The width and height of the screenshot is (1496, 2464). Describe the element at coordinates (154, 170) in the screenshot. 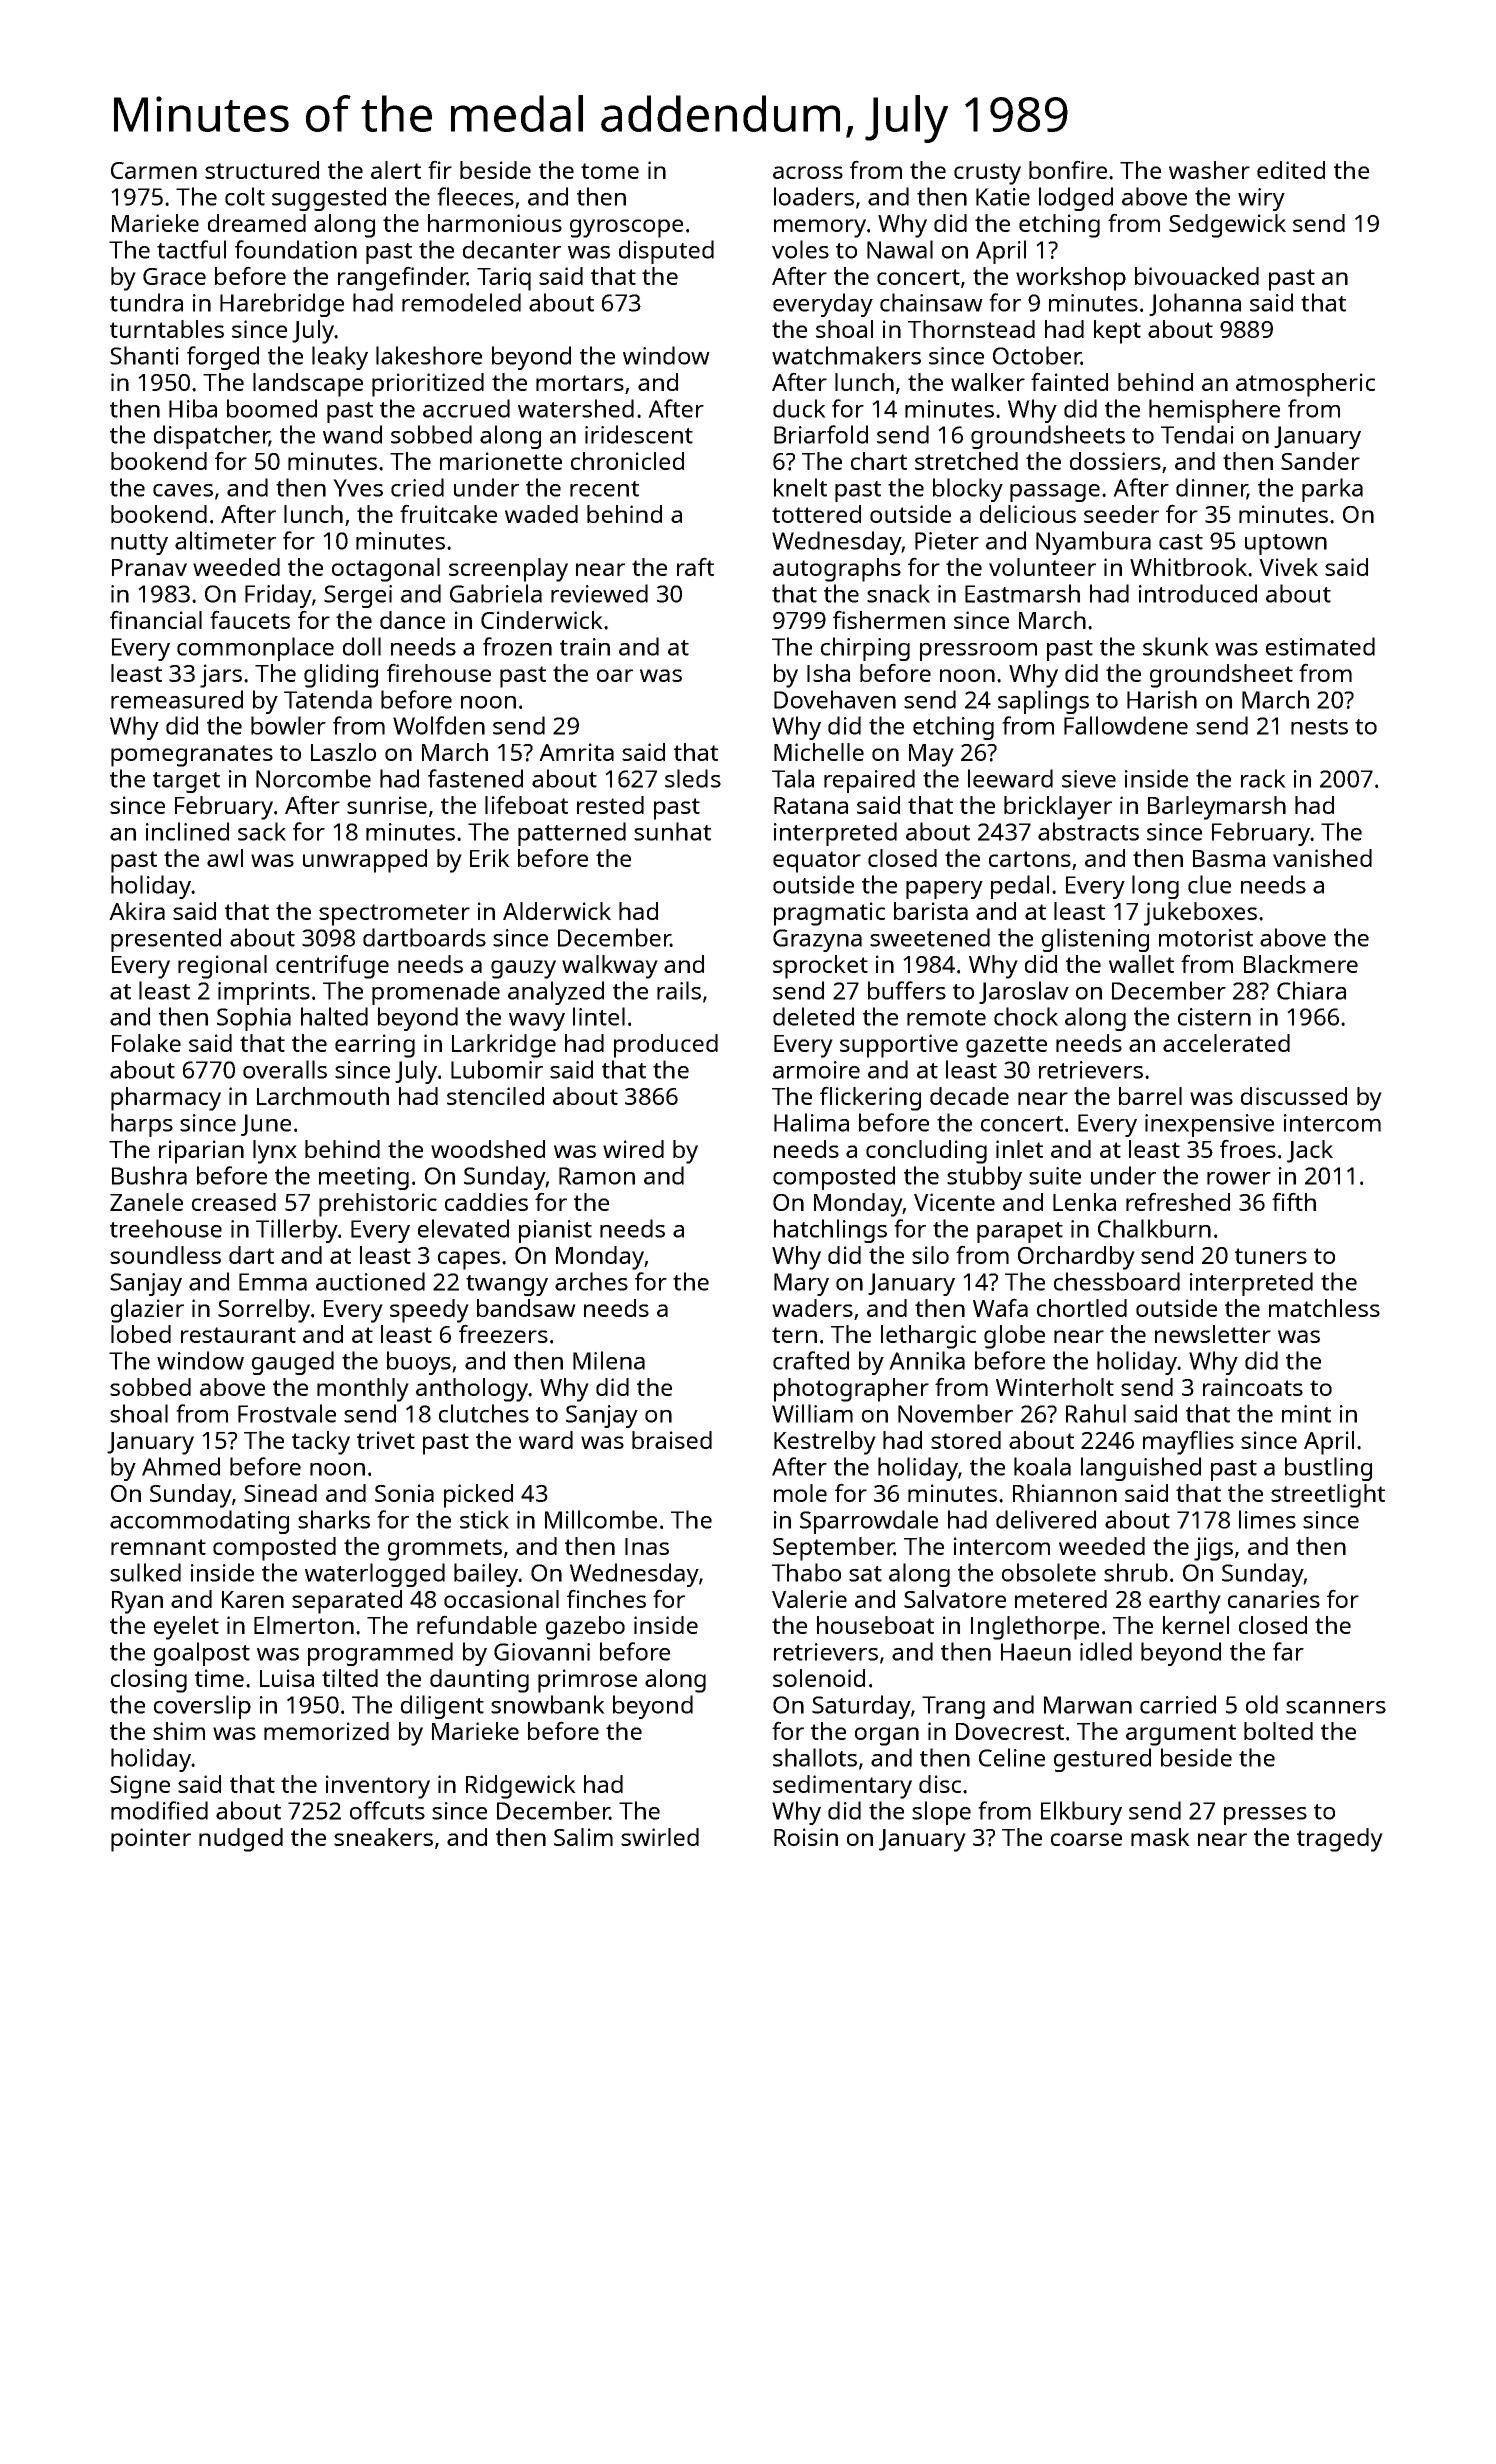

I see `Carmen` at that location.
